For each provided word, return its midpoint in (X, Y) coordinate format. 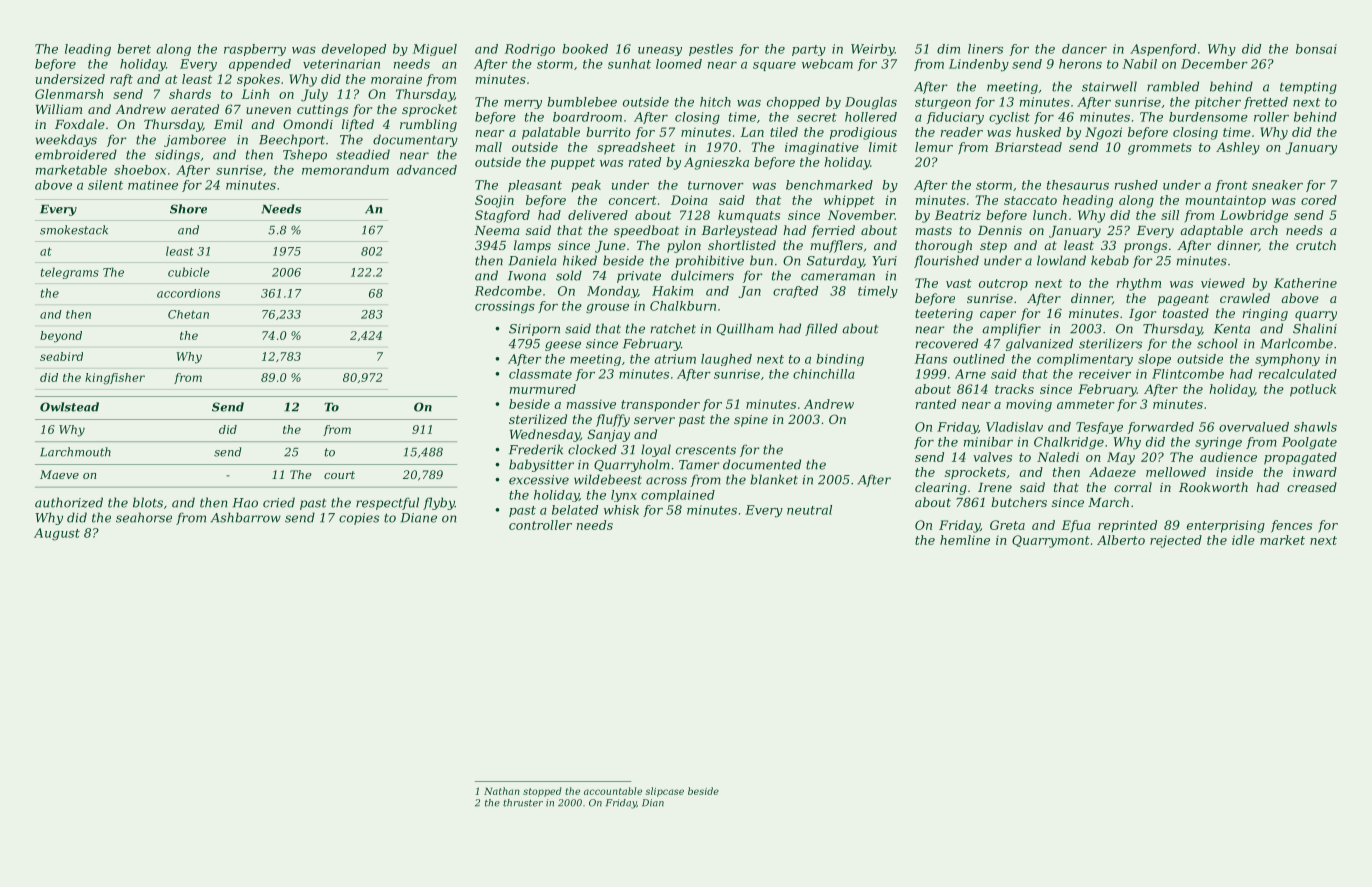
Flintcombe (1188, 374)
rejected (1176, 541)
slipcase (665, 792)
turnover (716, 185)
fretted (1266, 103)
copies (359, 519)
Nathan (502, 791)
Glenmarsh (69, 94)
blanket (774, 479)
